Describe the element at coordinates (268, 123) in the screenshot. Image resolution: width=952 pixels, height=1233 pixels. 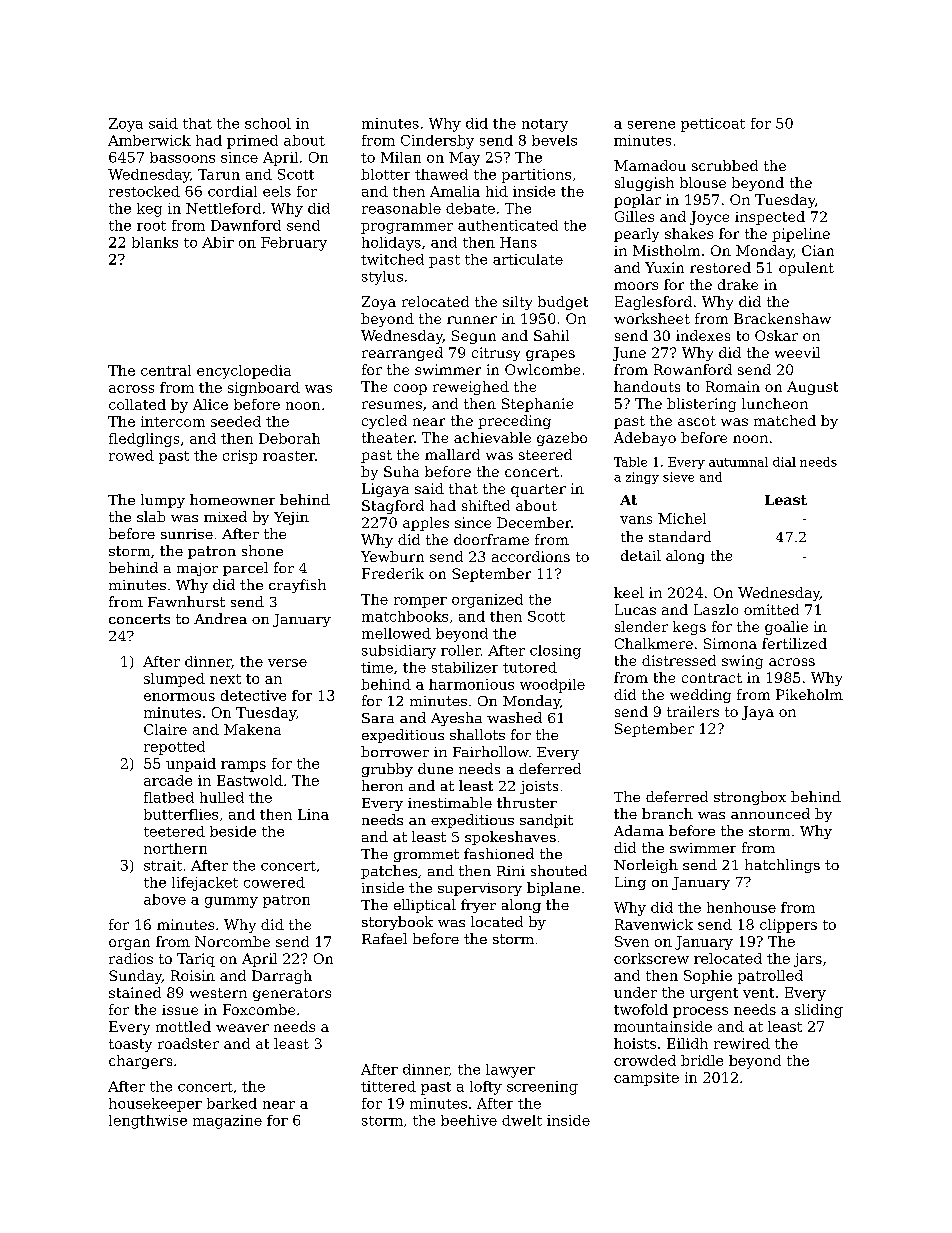
I see `school` at that location.
